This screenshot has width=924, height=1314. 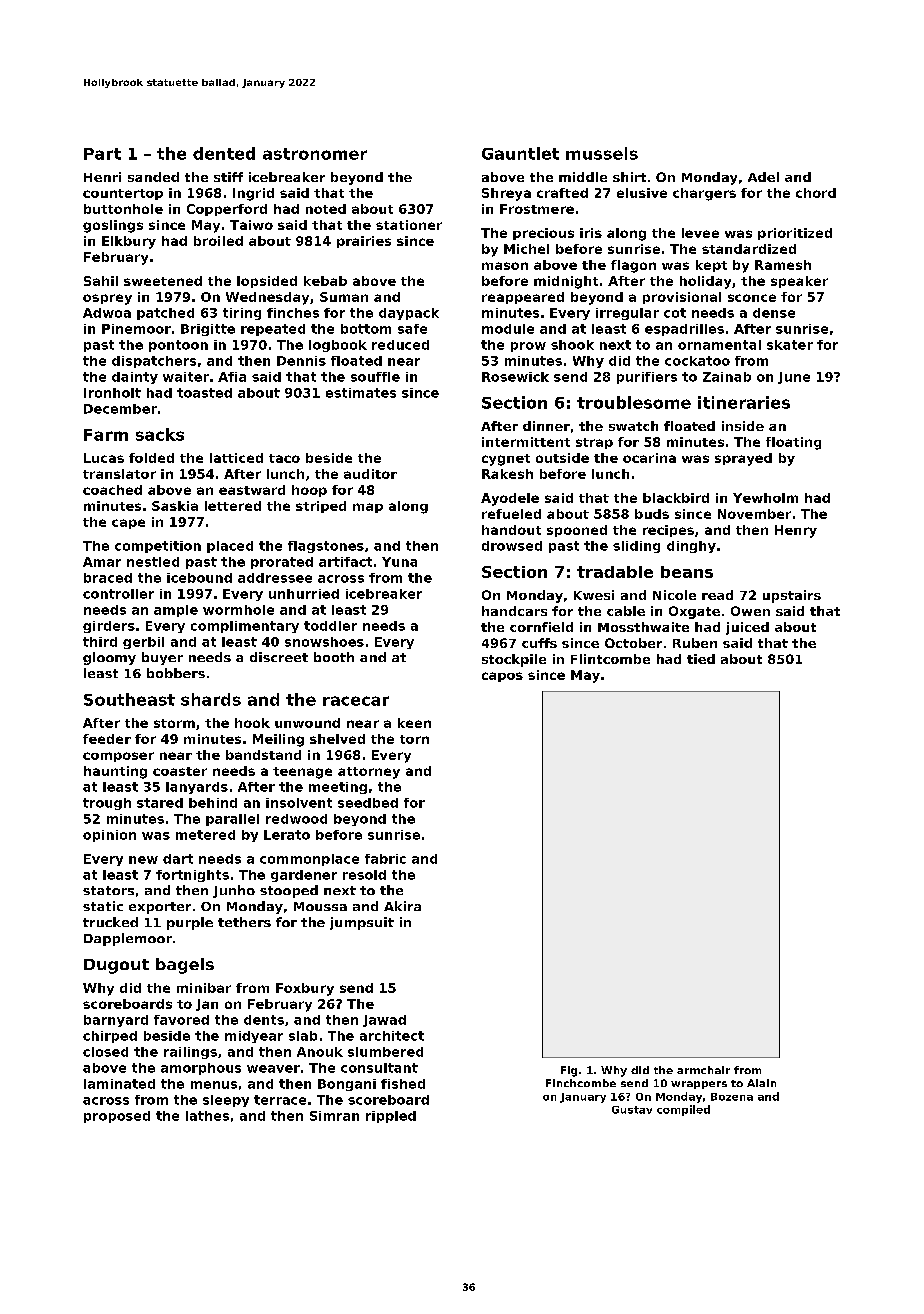 I want to click on map, so click(x=368, y=508).
